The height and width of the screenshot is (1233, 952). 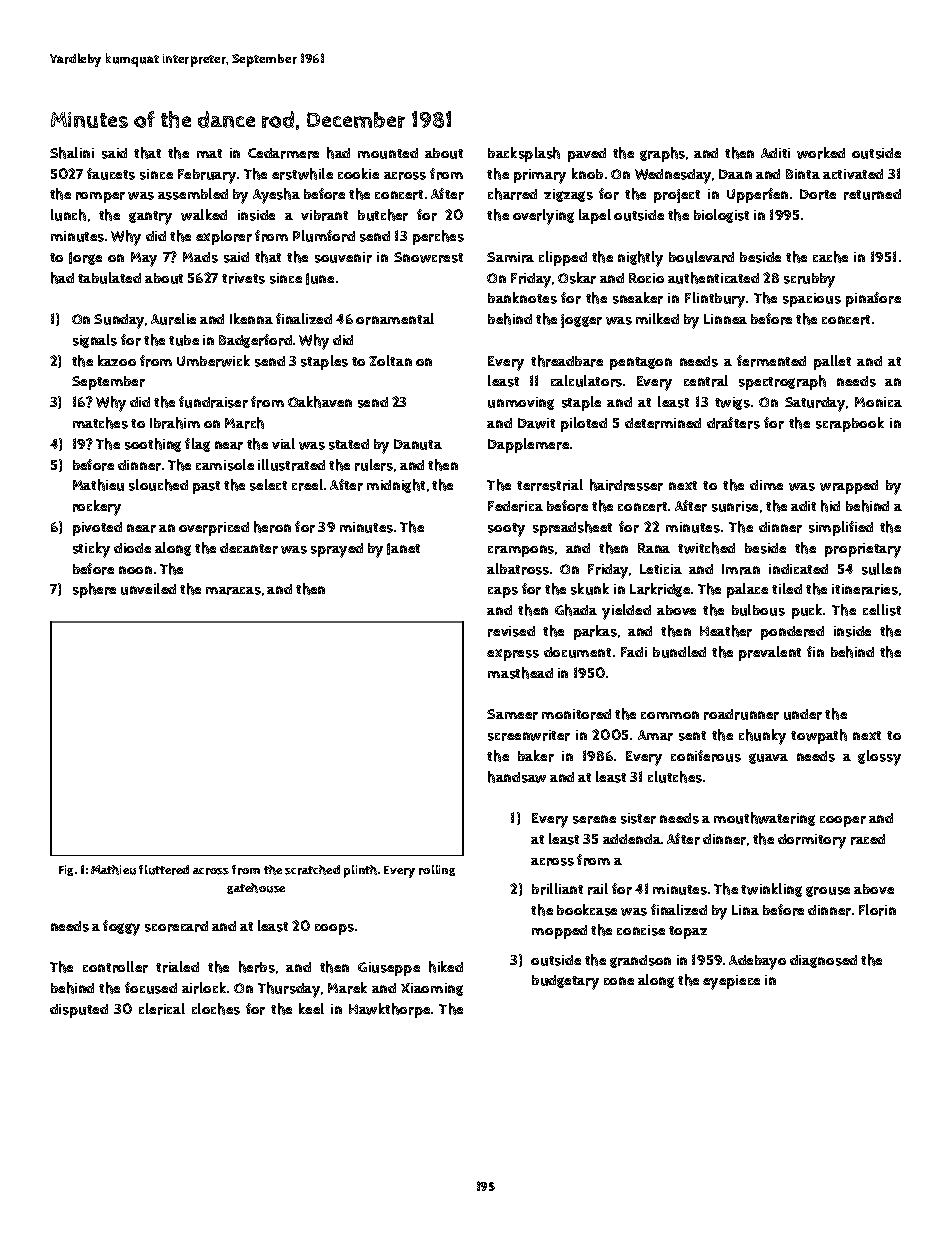 What do you see at coordinates (853, 174) in the screenshot?
I see `activated` at bounding box center [853, 174].
